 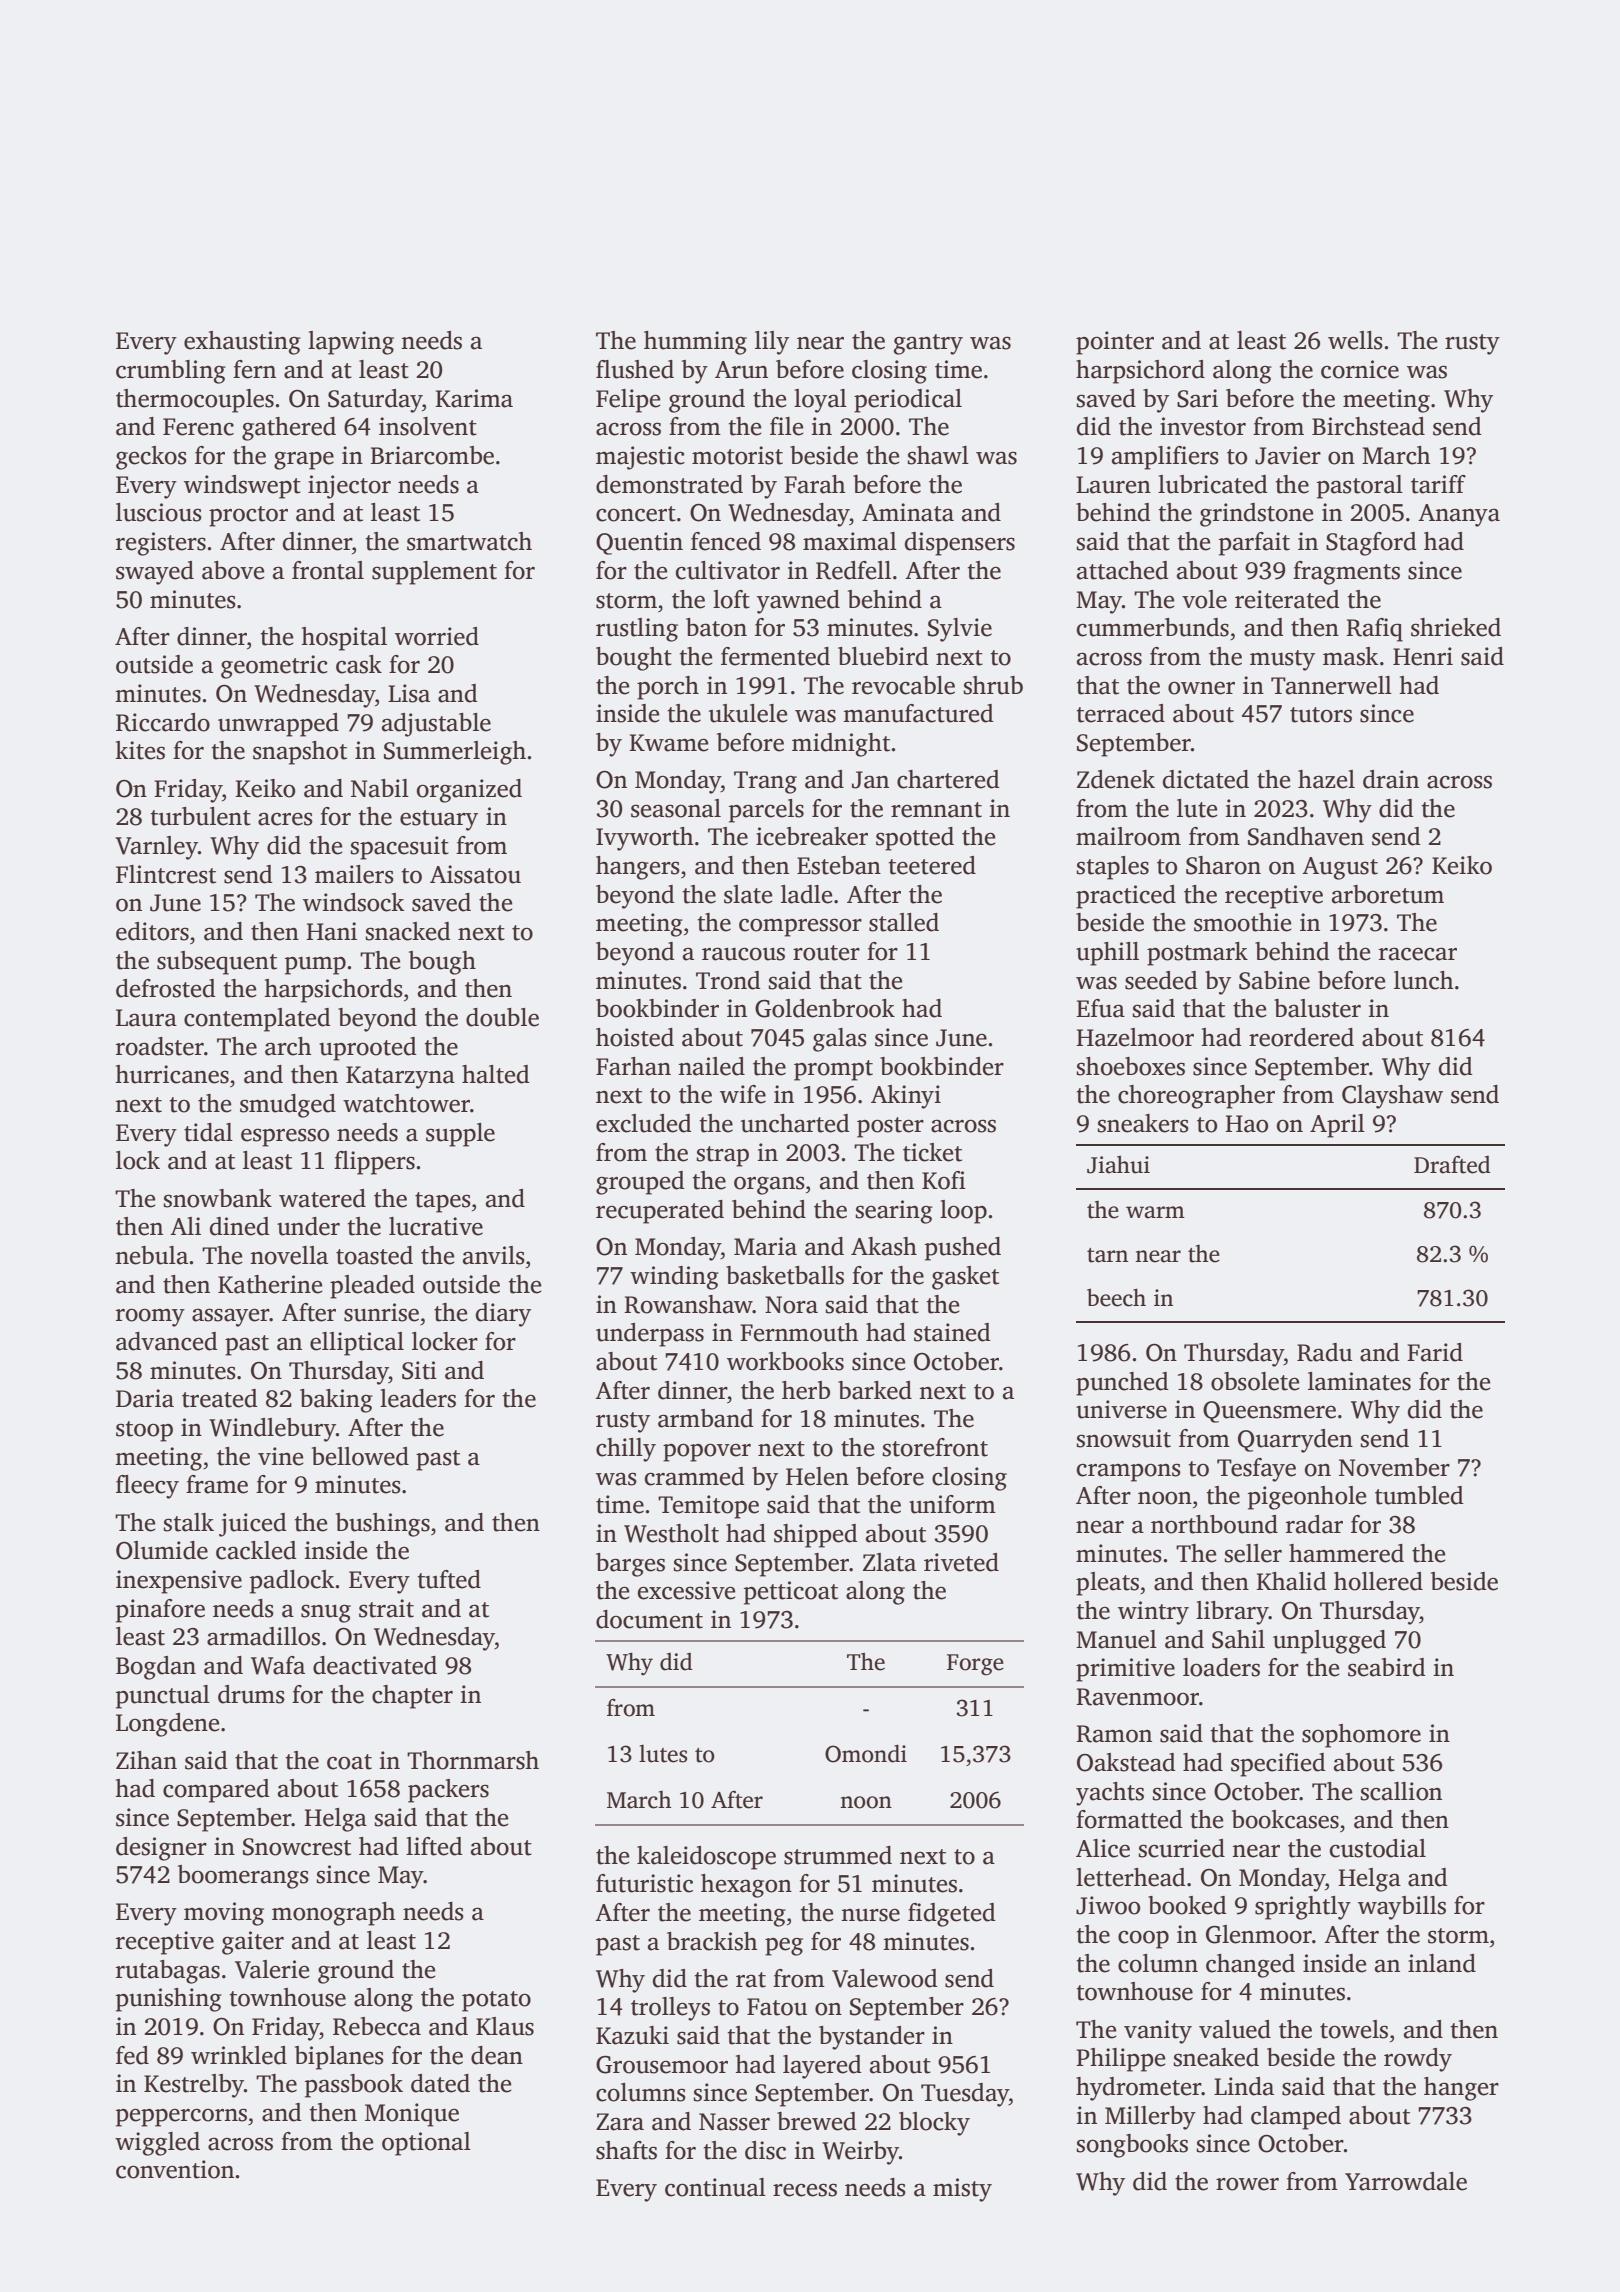 What do you see at coordinates (866, 1753) in the page?
I see `Omondi` at bounding box center [866, 1753].
